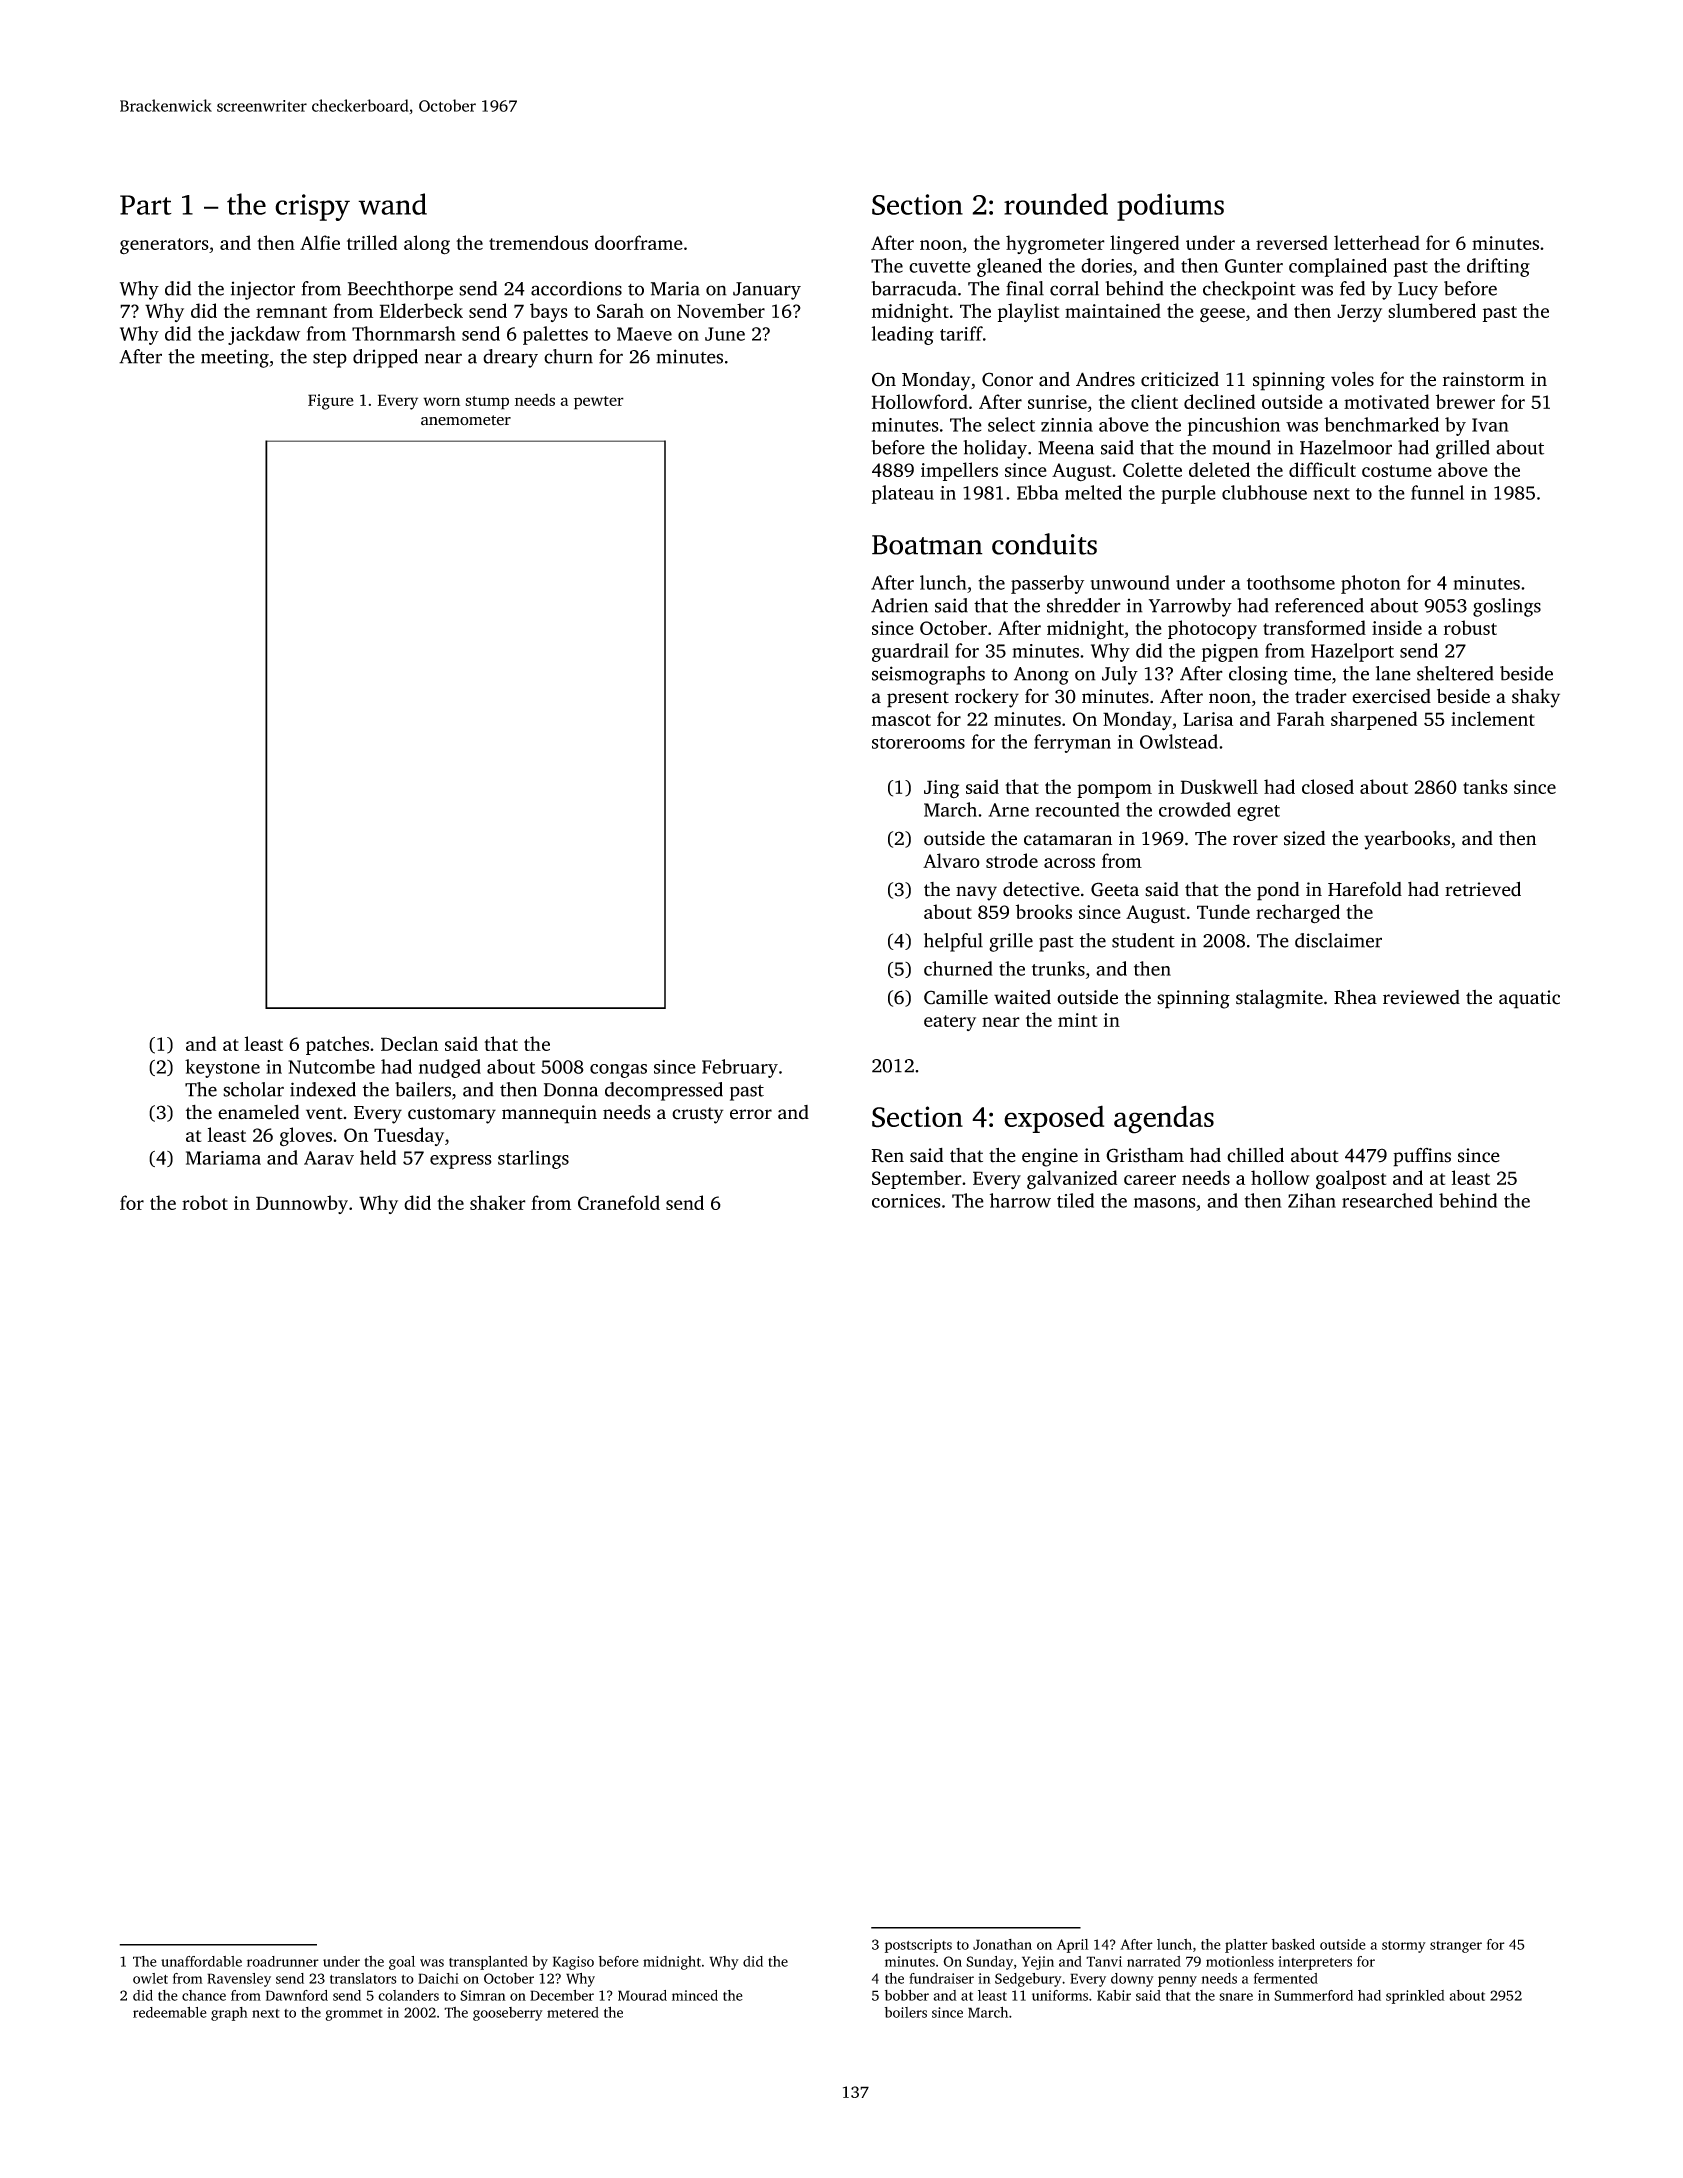 This screenshot has width=1683, height=2178. What do you see at coordinates (331, 402) in the screenshot?
I see `Figure` at bounding box center [331, 402].
